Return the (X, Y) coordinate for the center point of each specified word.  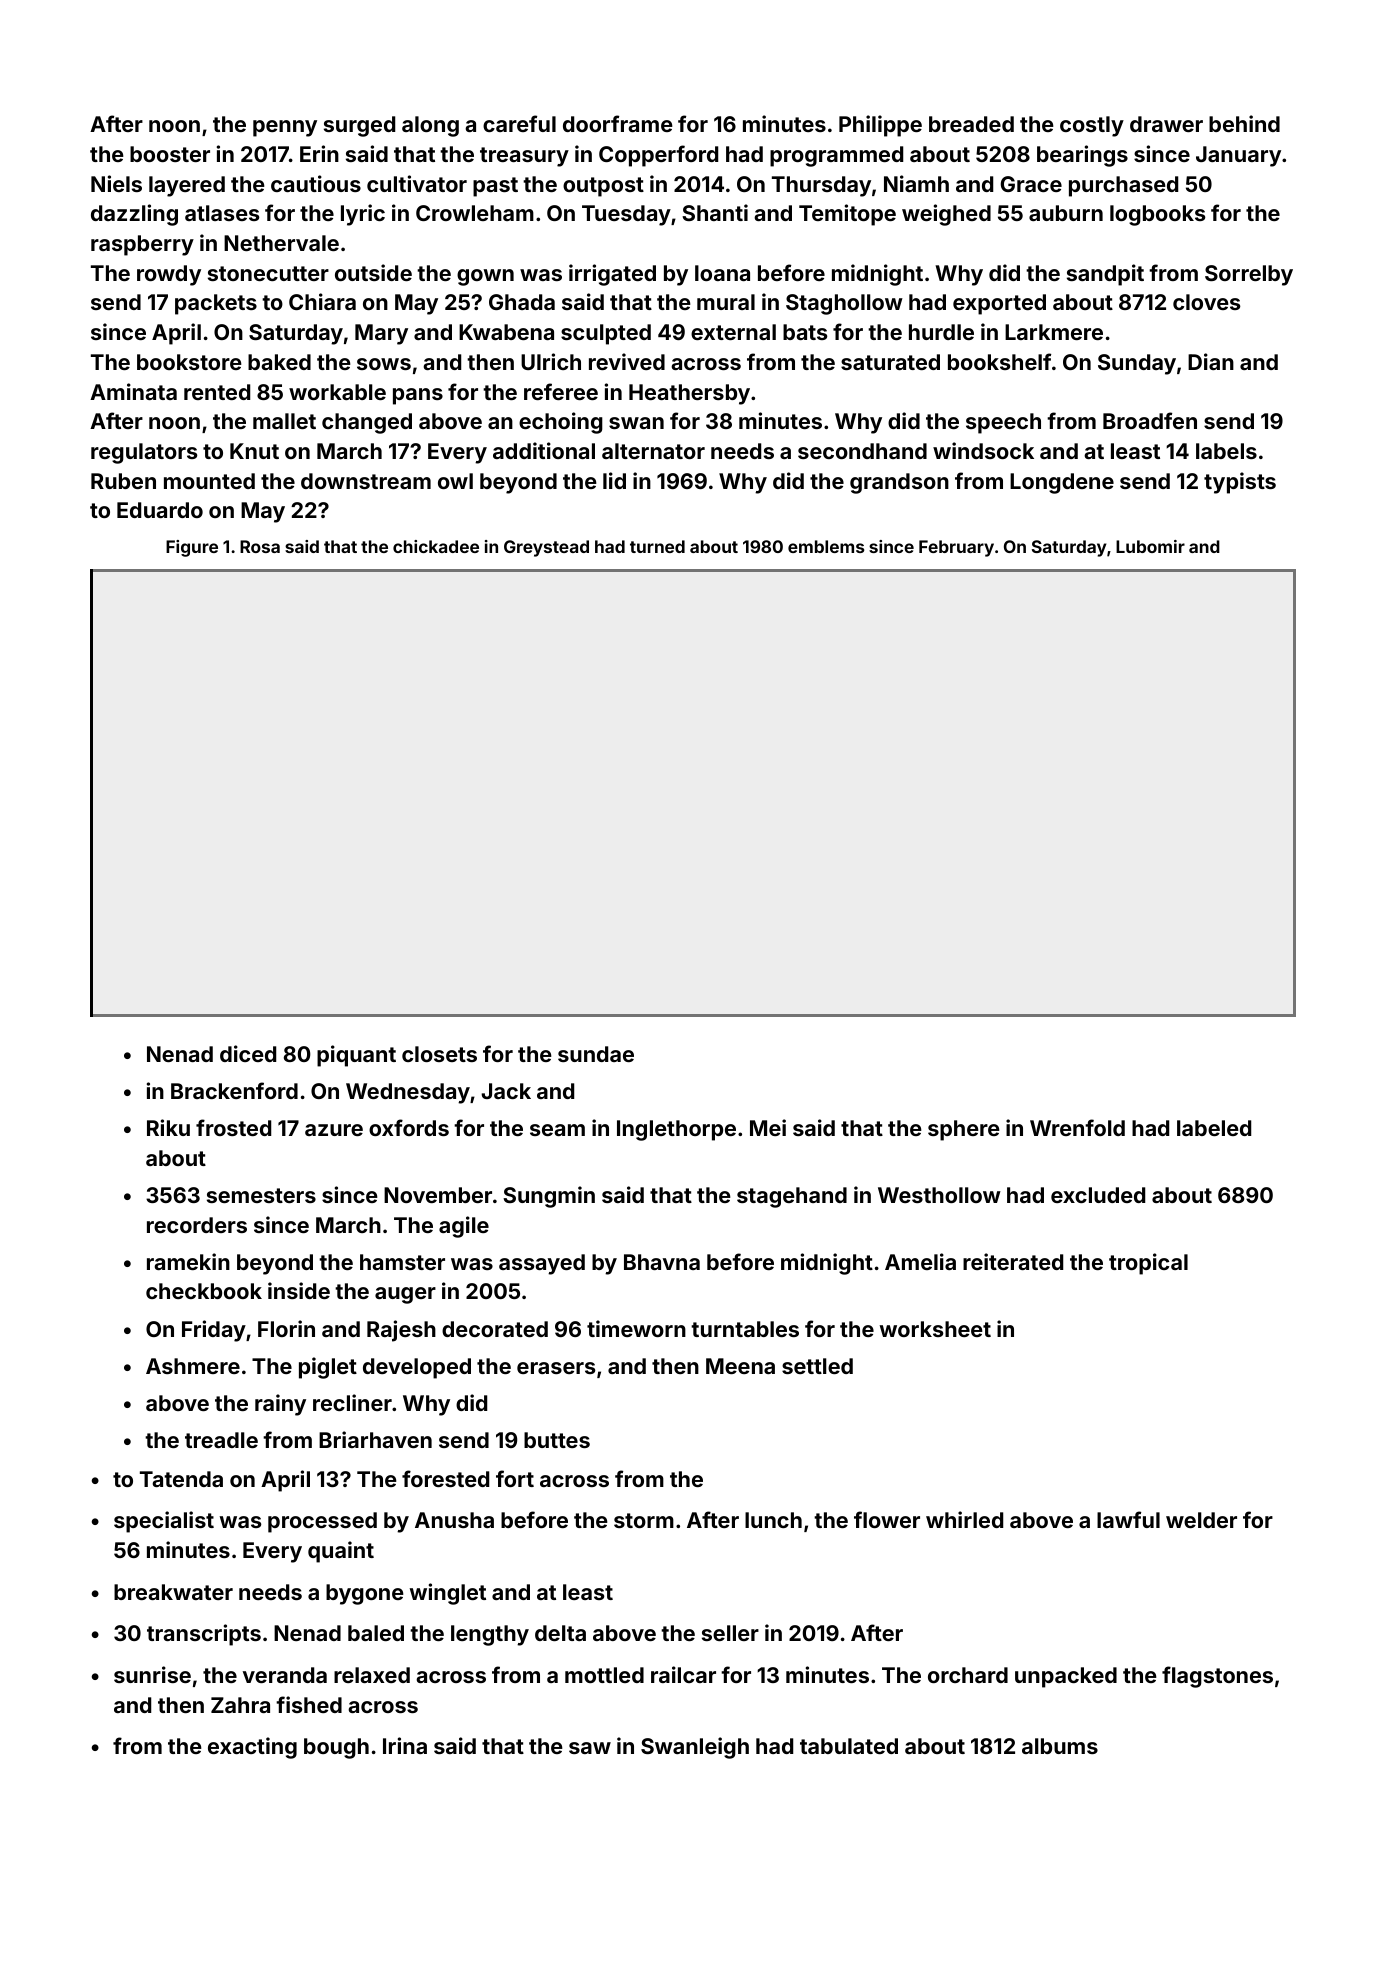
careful (519, 123)
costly (1092, 126)
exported (999, 304)
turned (657, 546)
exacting (252, 1748)
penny (285, 128)
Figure (192, 548)
